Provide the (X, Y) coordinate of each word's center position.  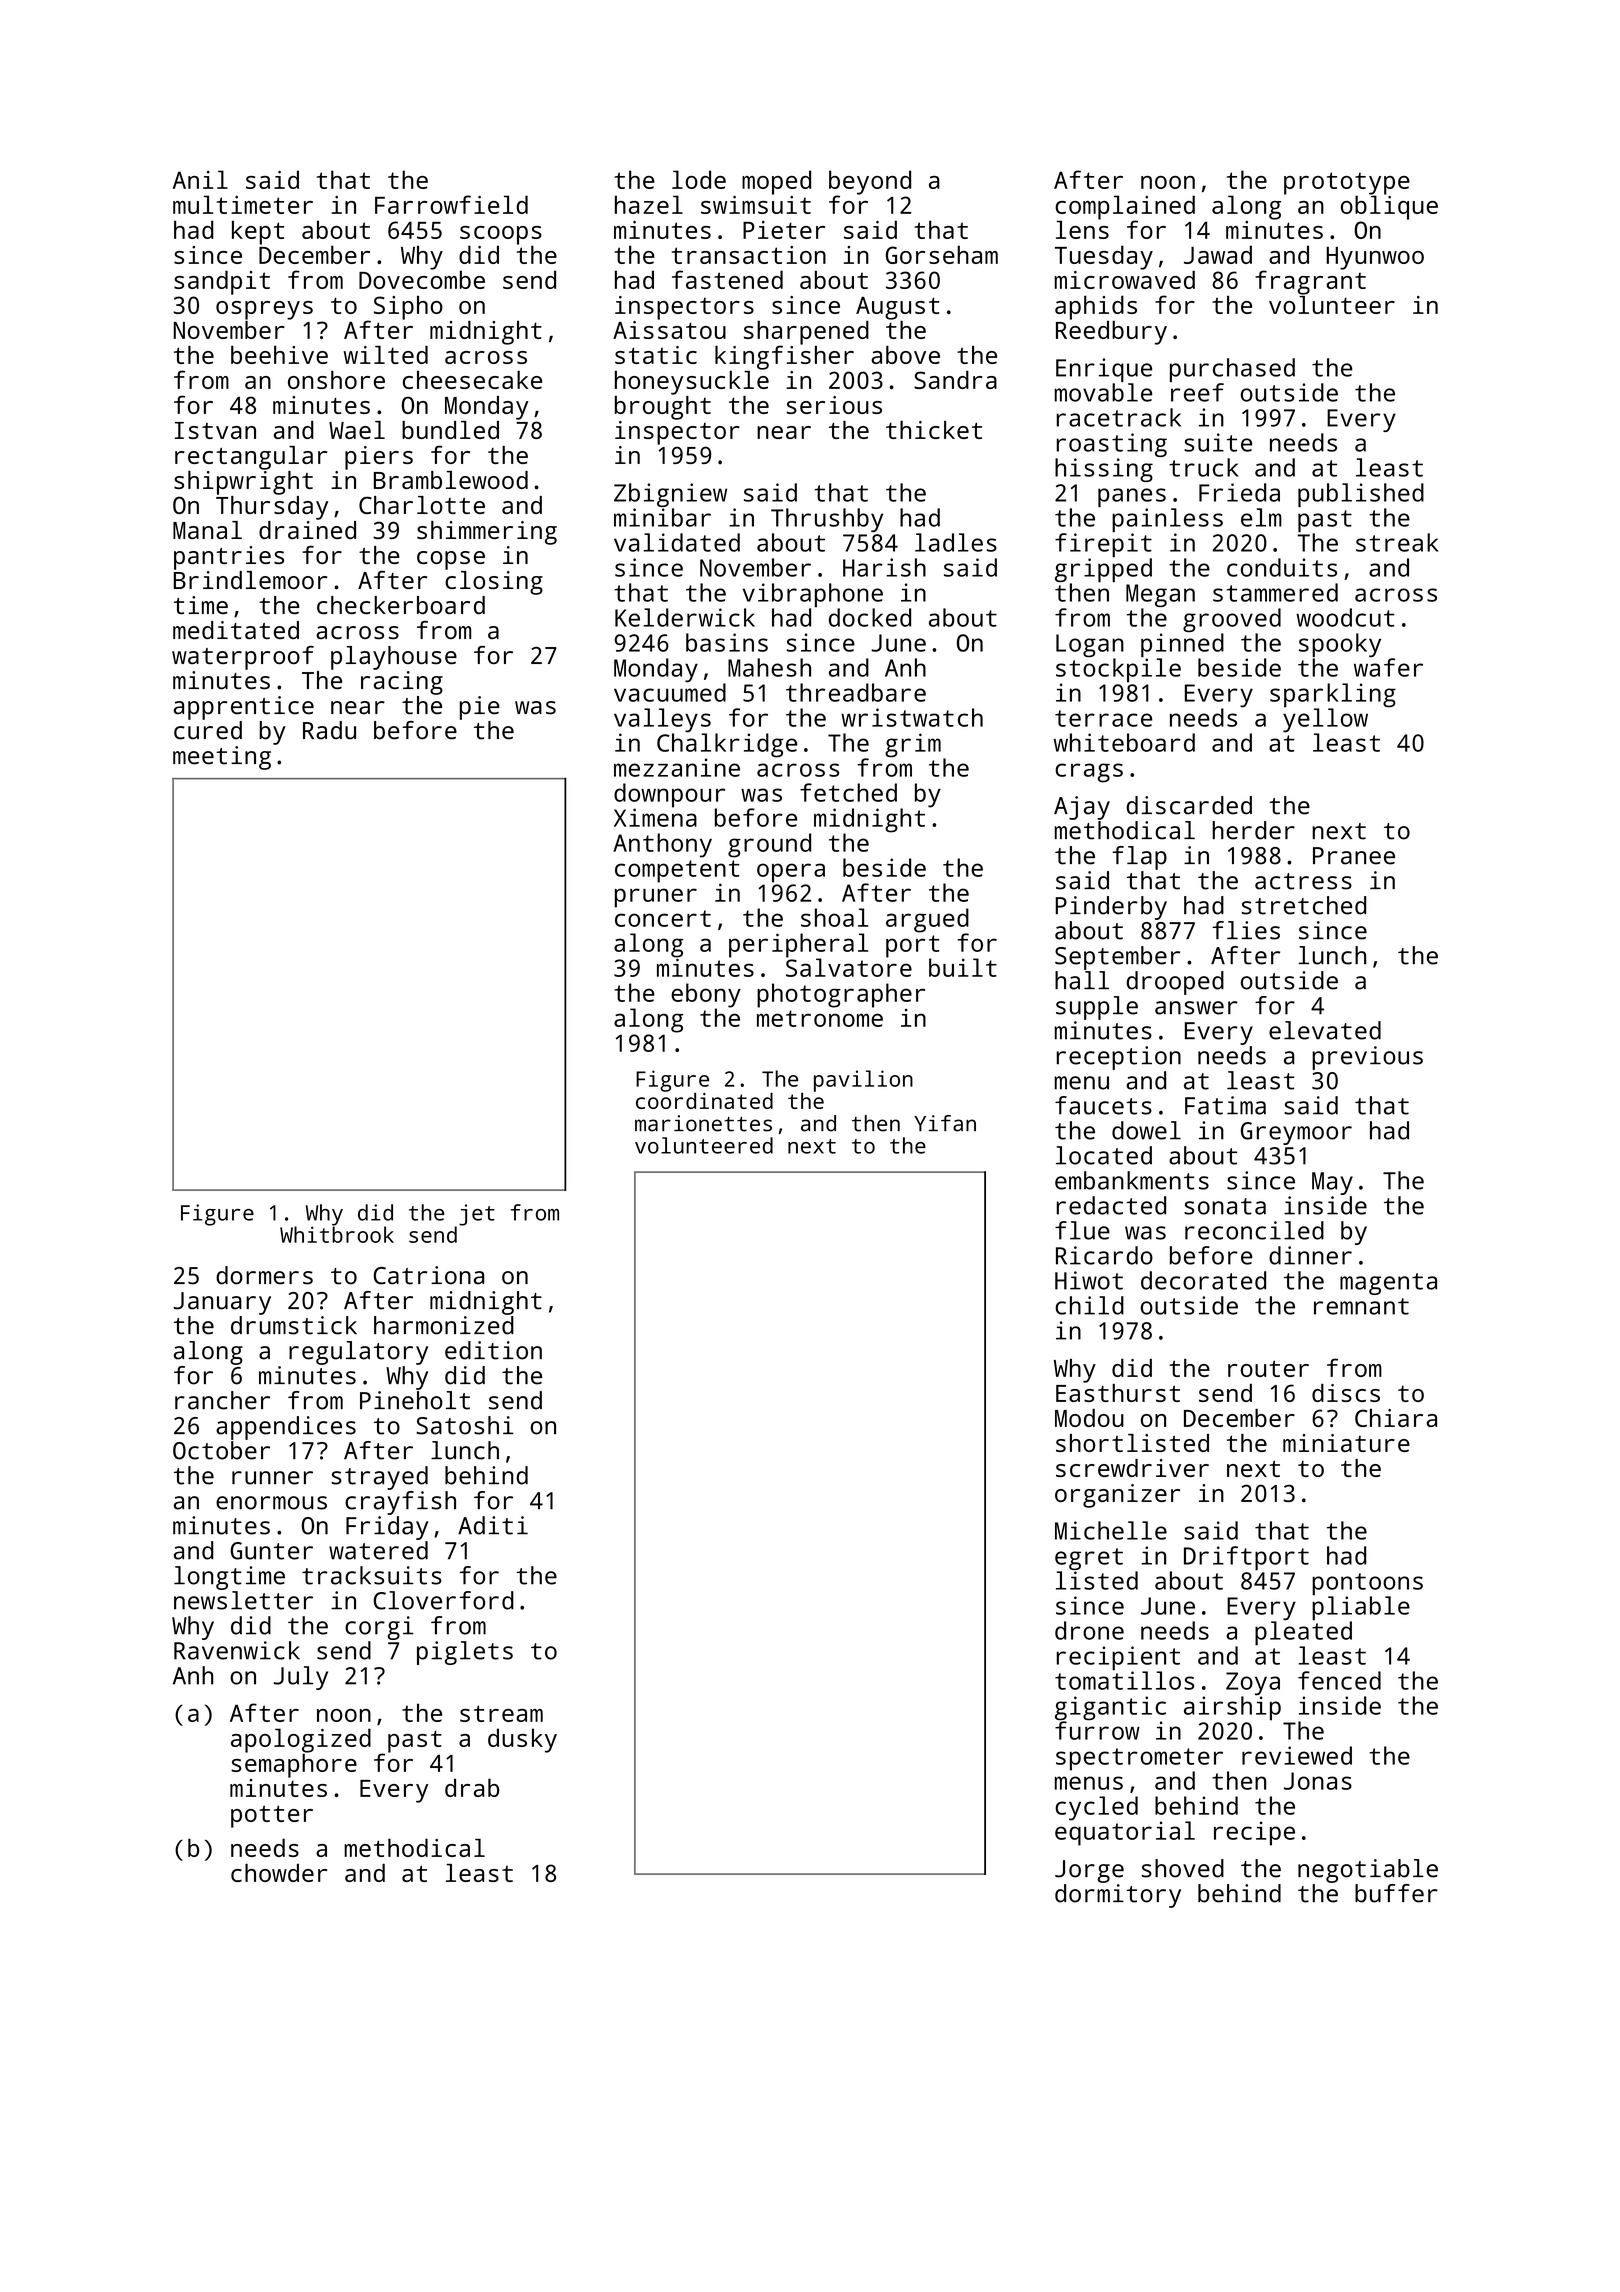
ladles (956, 542)
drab (472, 1787)
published (1361, 495)
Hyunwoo (1375, 258)
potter (272, 1816)
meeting (222, 758)
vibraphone (813, 595)
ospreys (264, 310)
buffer (1396, 1893)
